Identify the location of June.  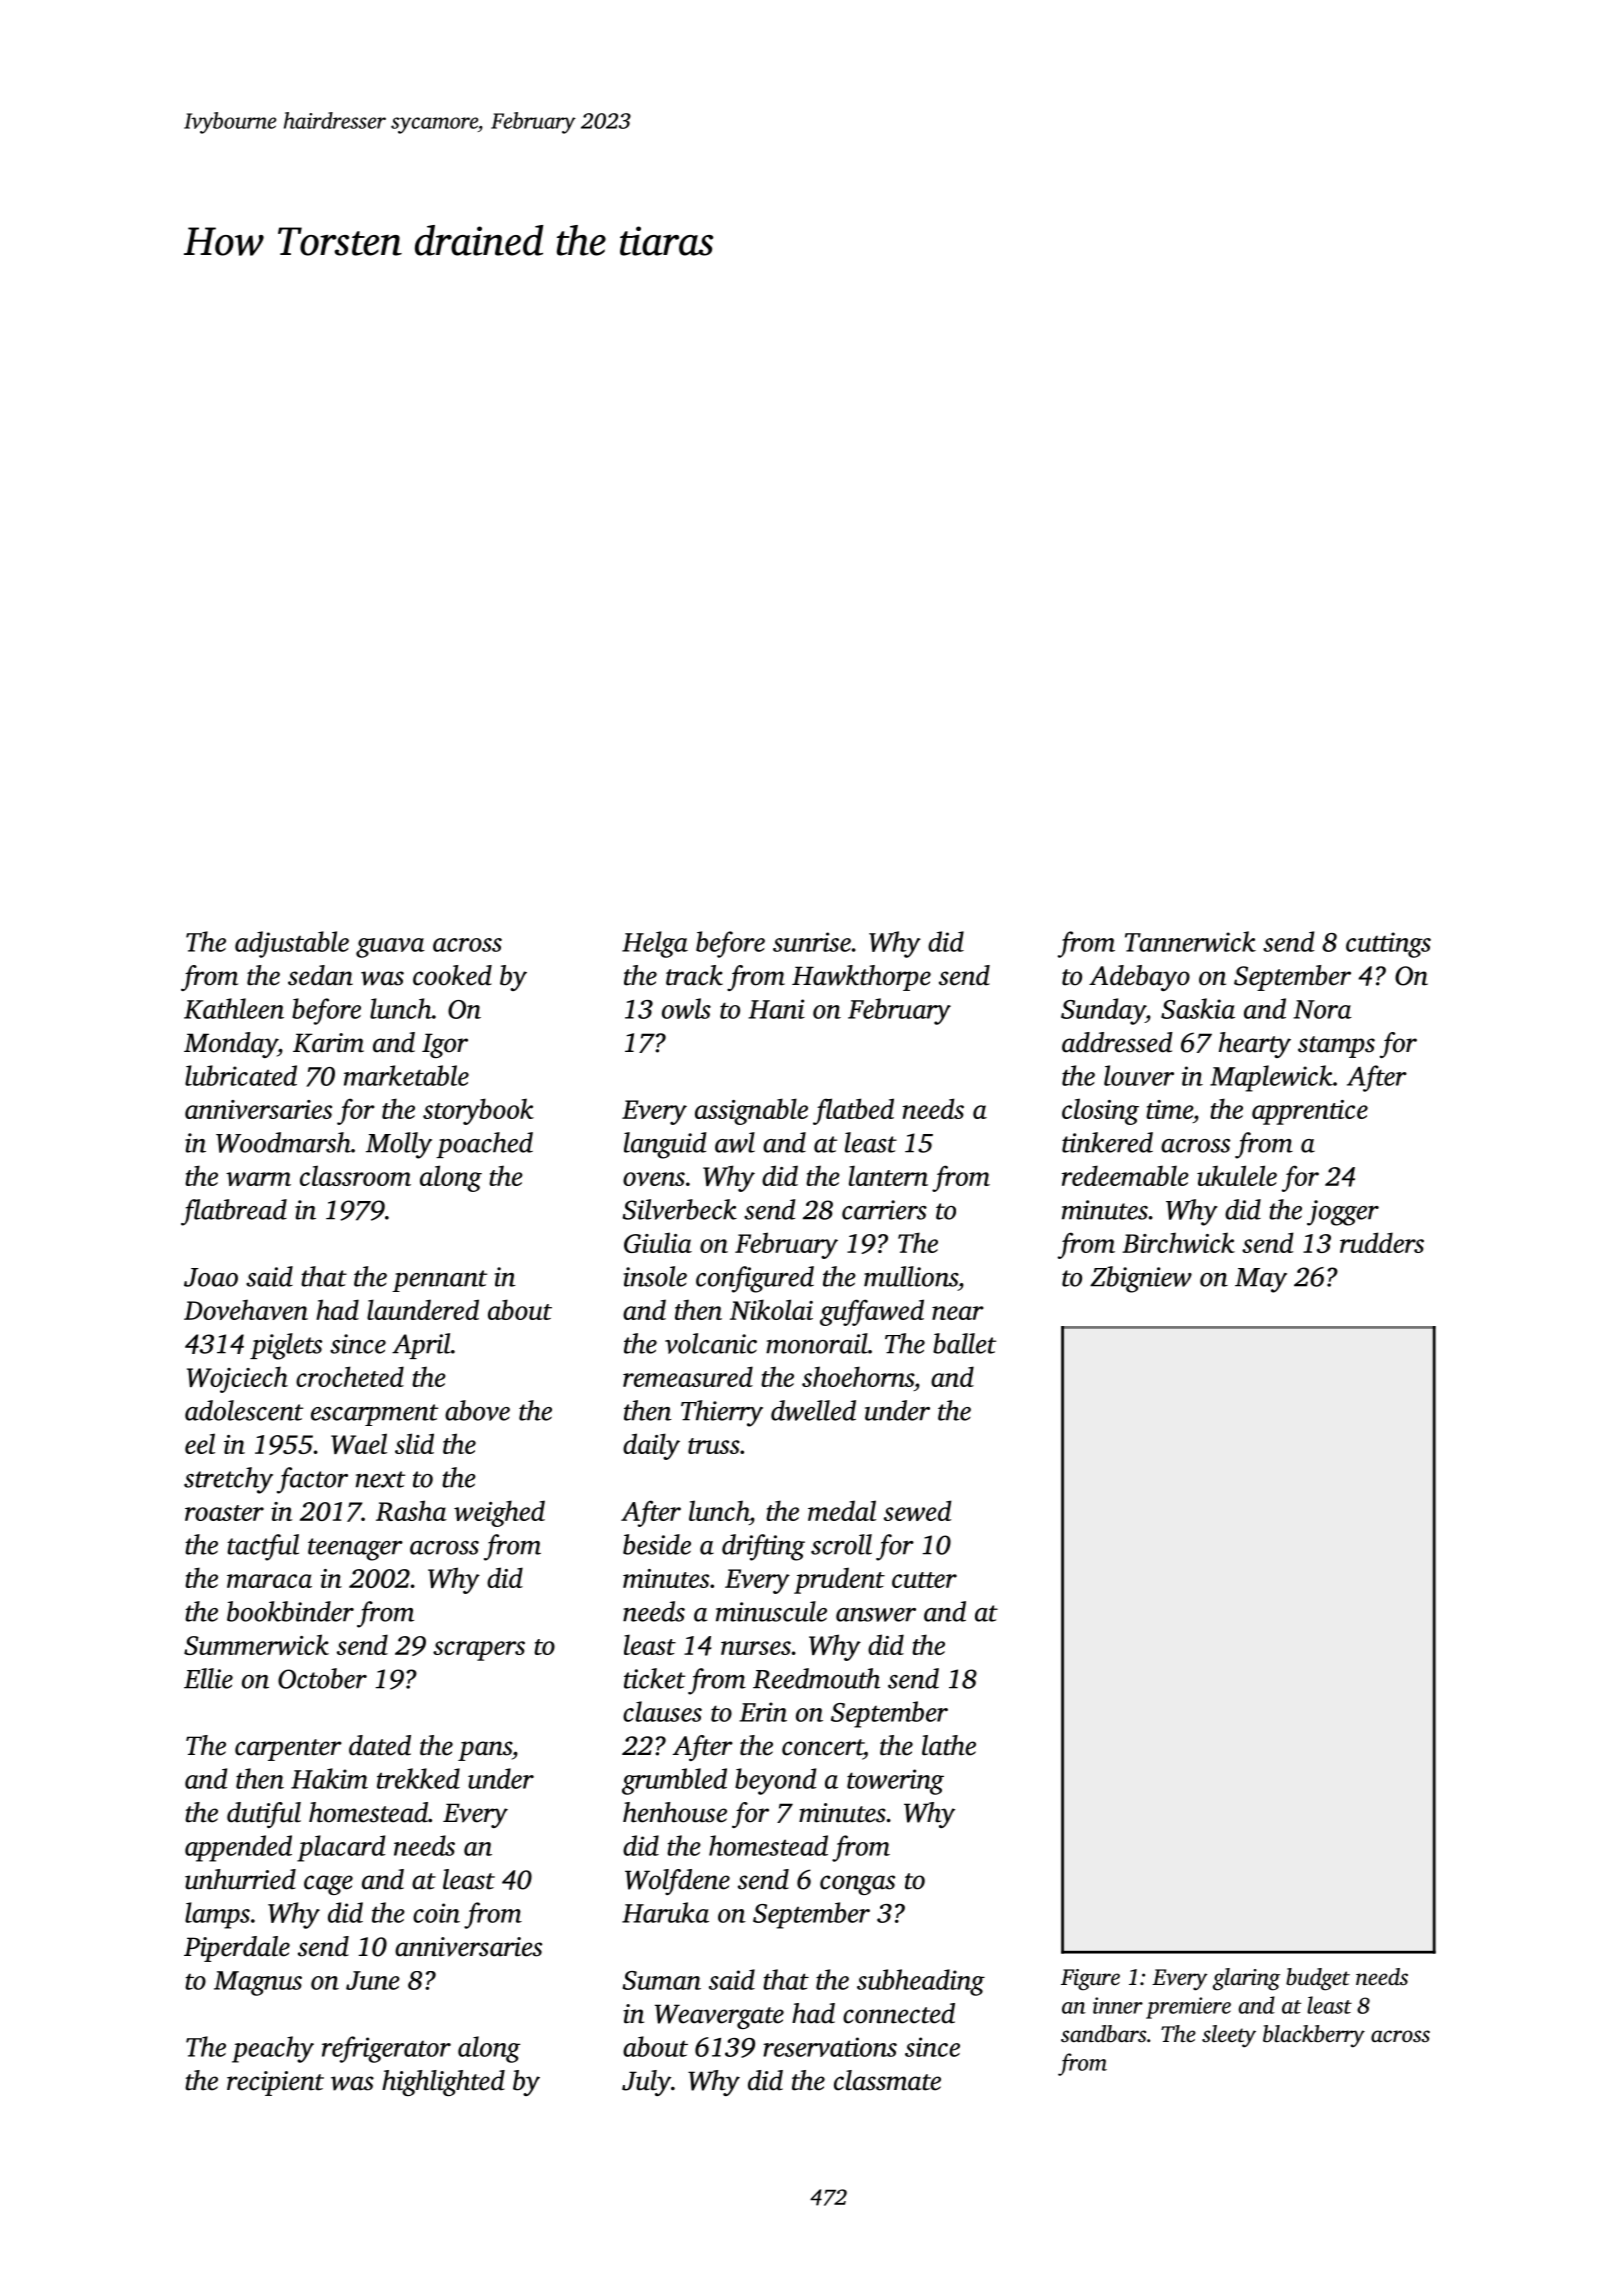
(373, 1980).
